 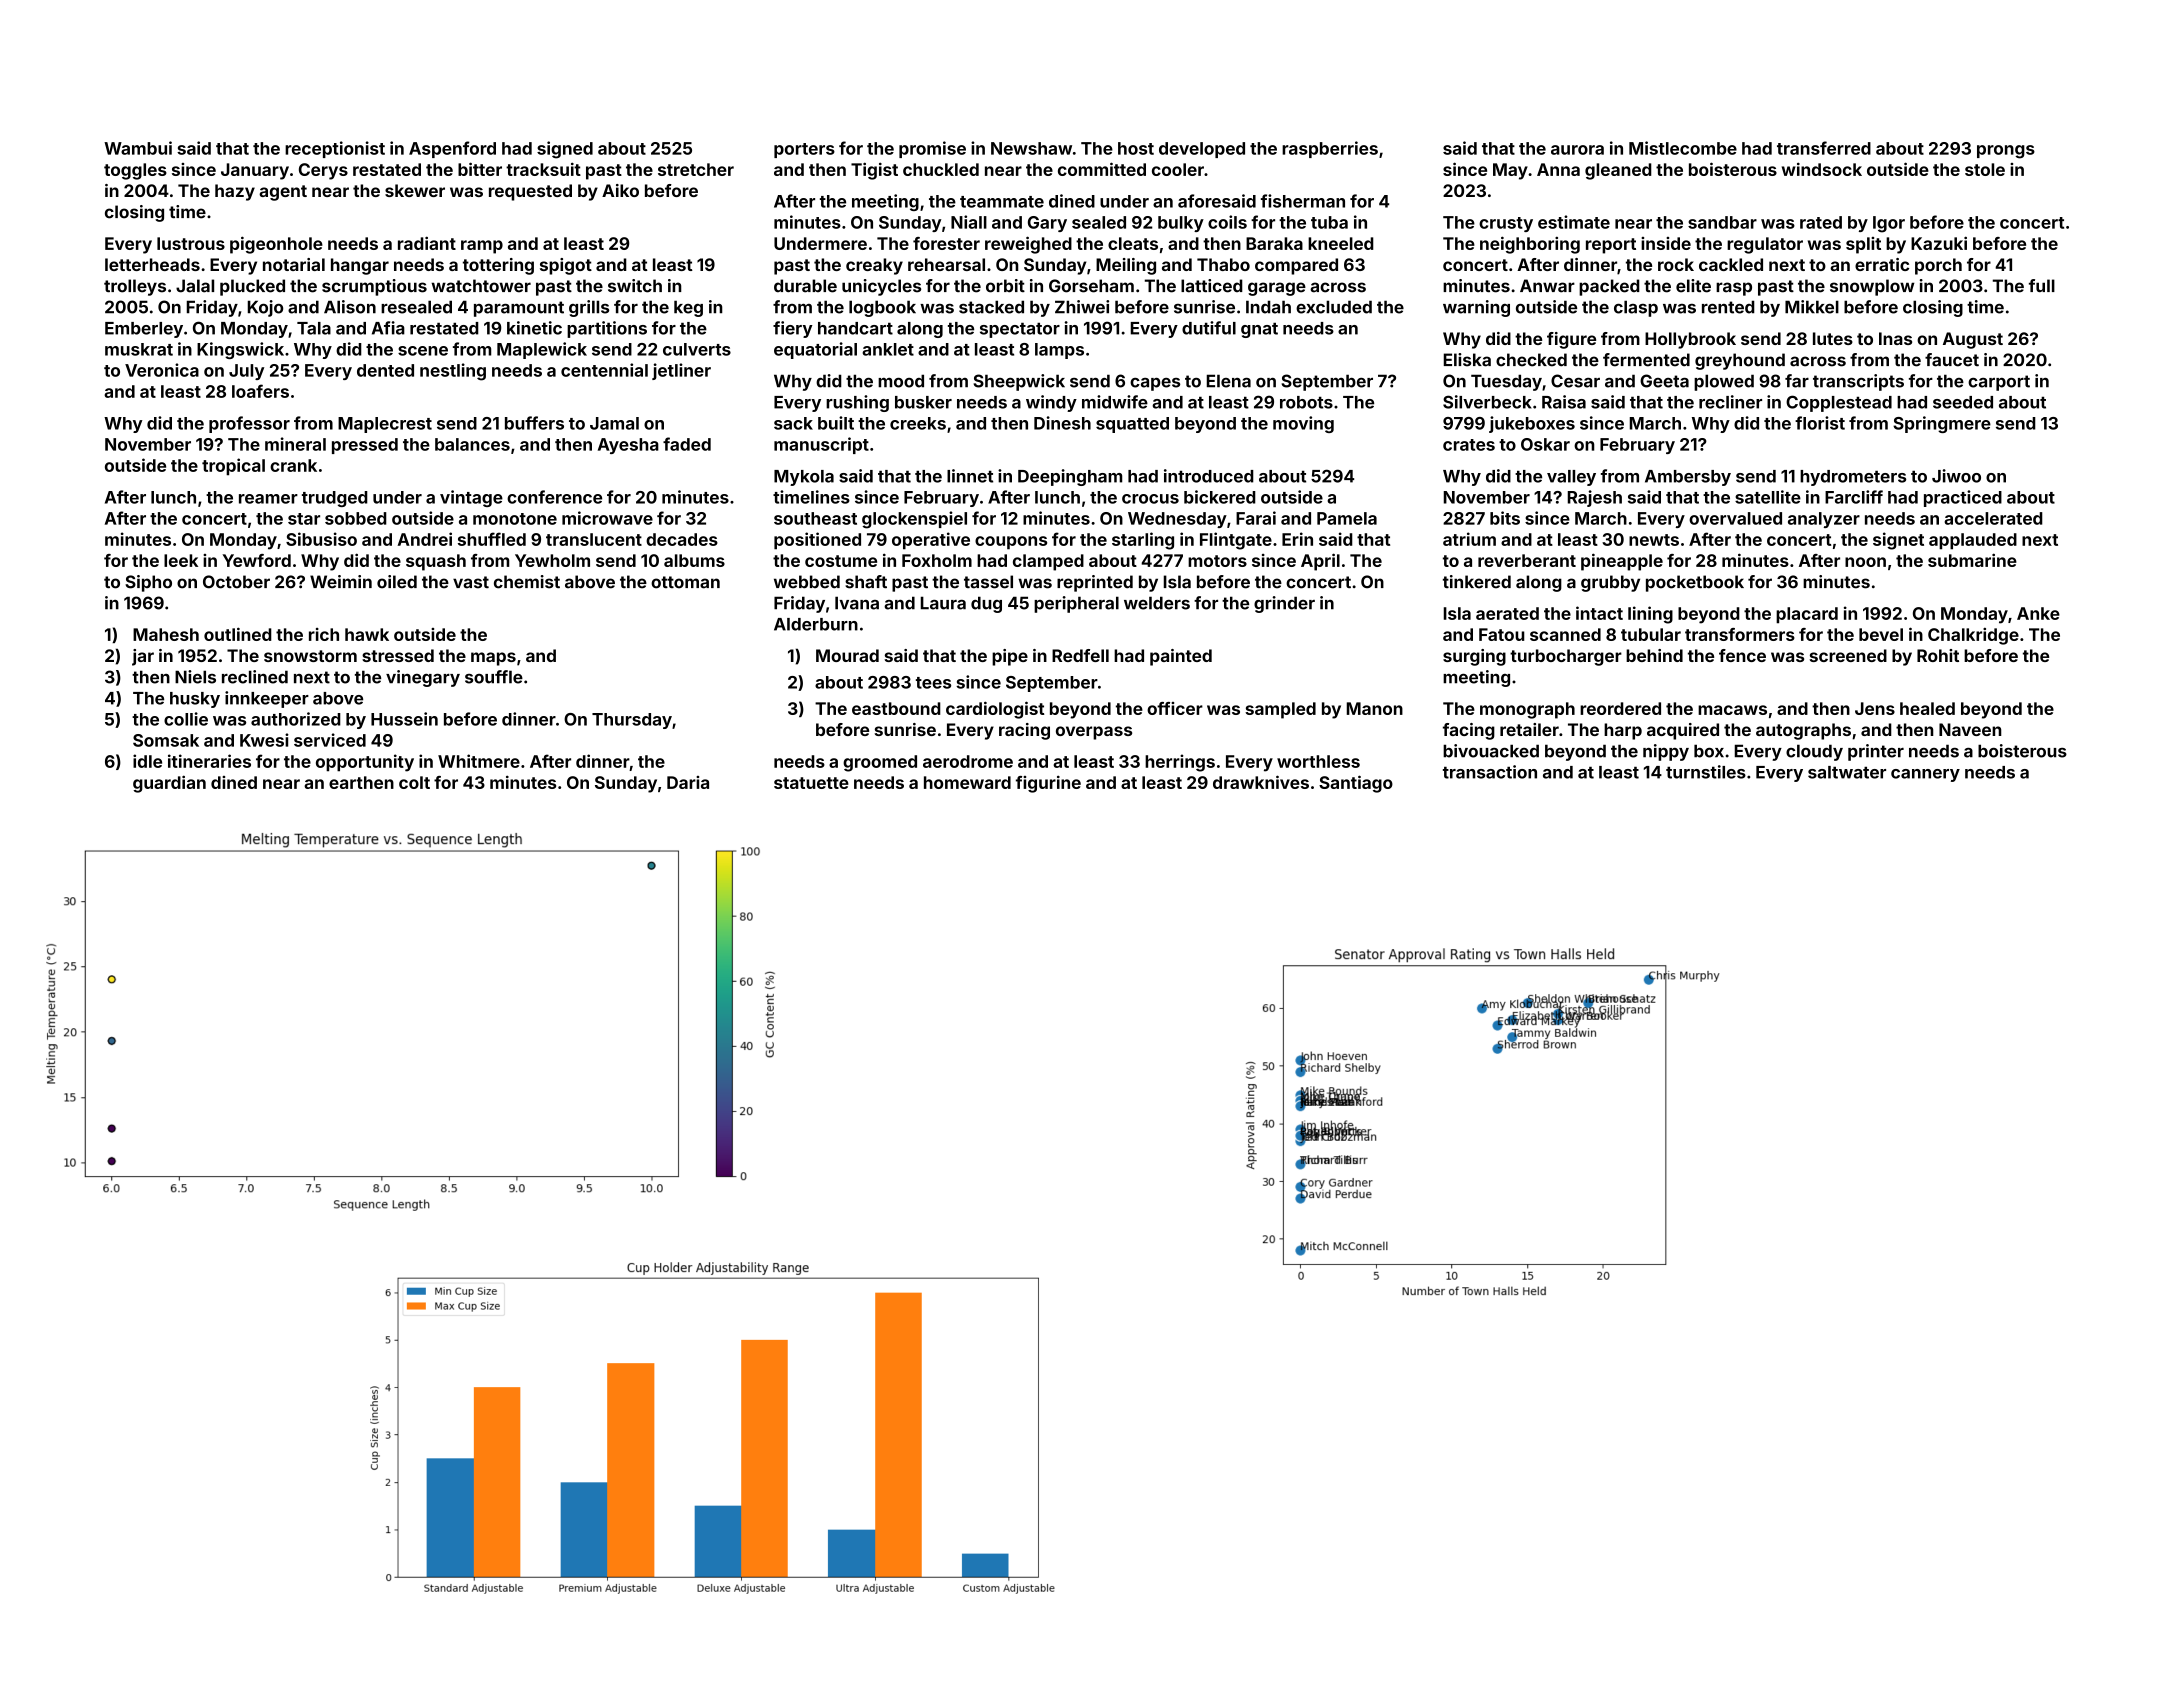 I want to click on gleaned, so click(x=1618, y=171).
